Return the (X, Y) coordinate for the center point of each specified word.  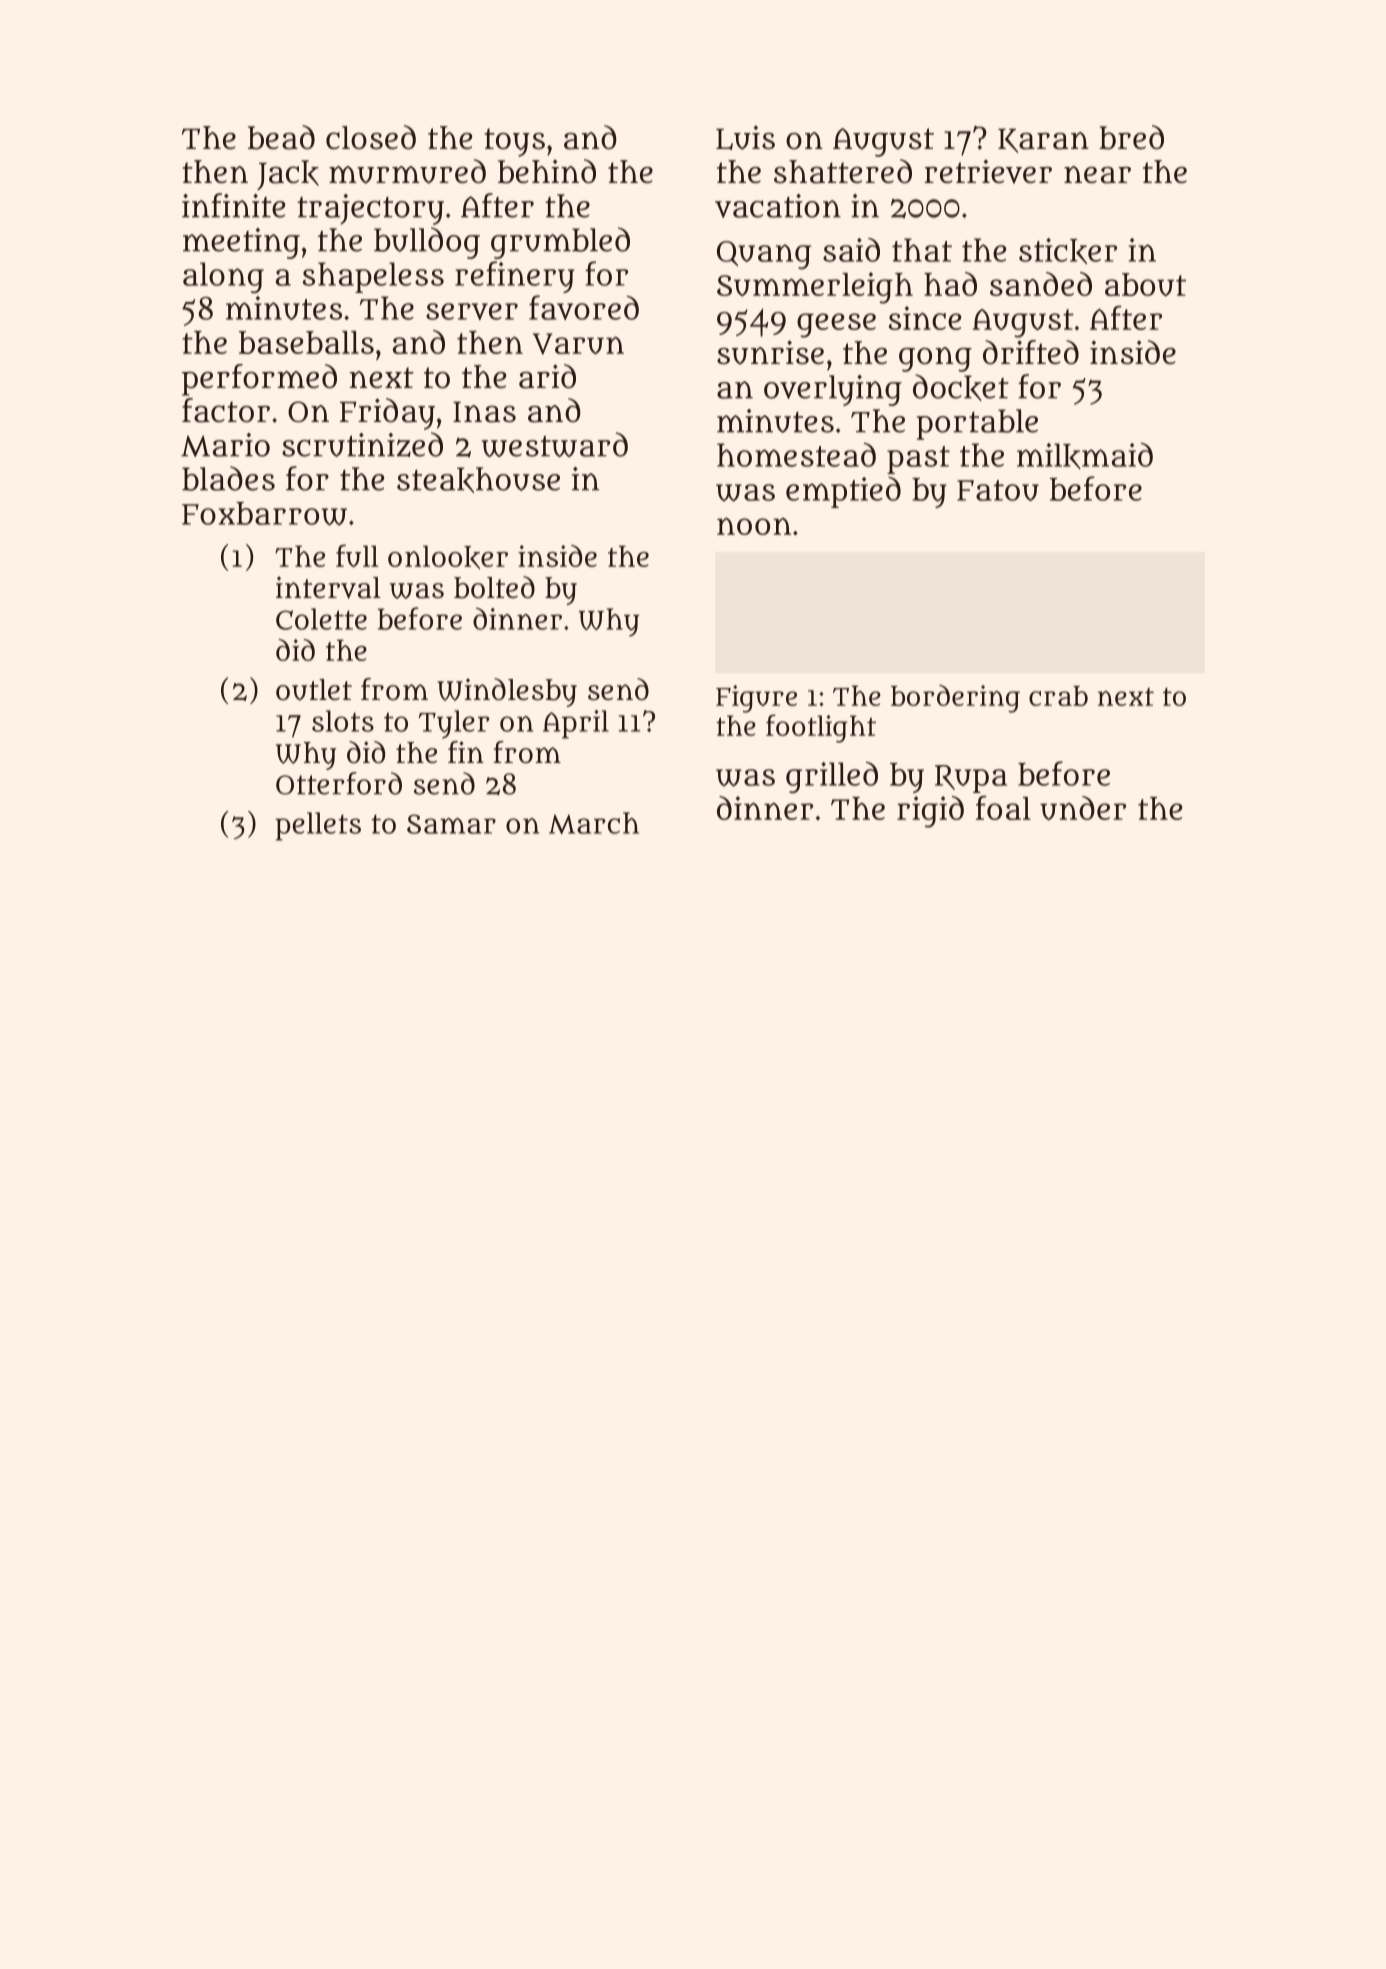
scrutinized (362, 444)
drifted (1031, 352)
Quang (764, 255)
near (1097, 175)
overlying (833, 390)
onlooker (448, 557)
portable (977, 424)
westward (554, 444)
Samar (451, 824)
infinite (233, 205)
